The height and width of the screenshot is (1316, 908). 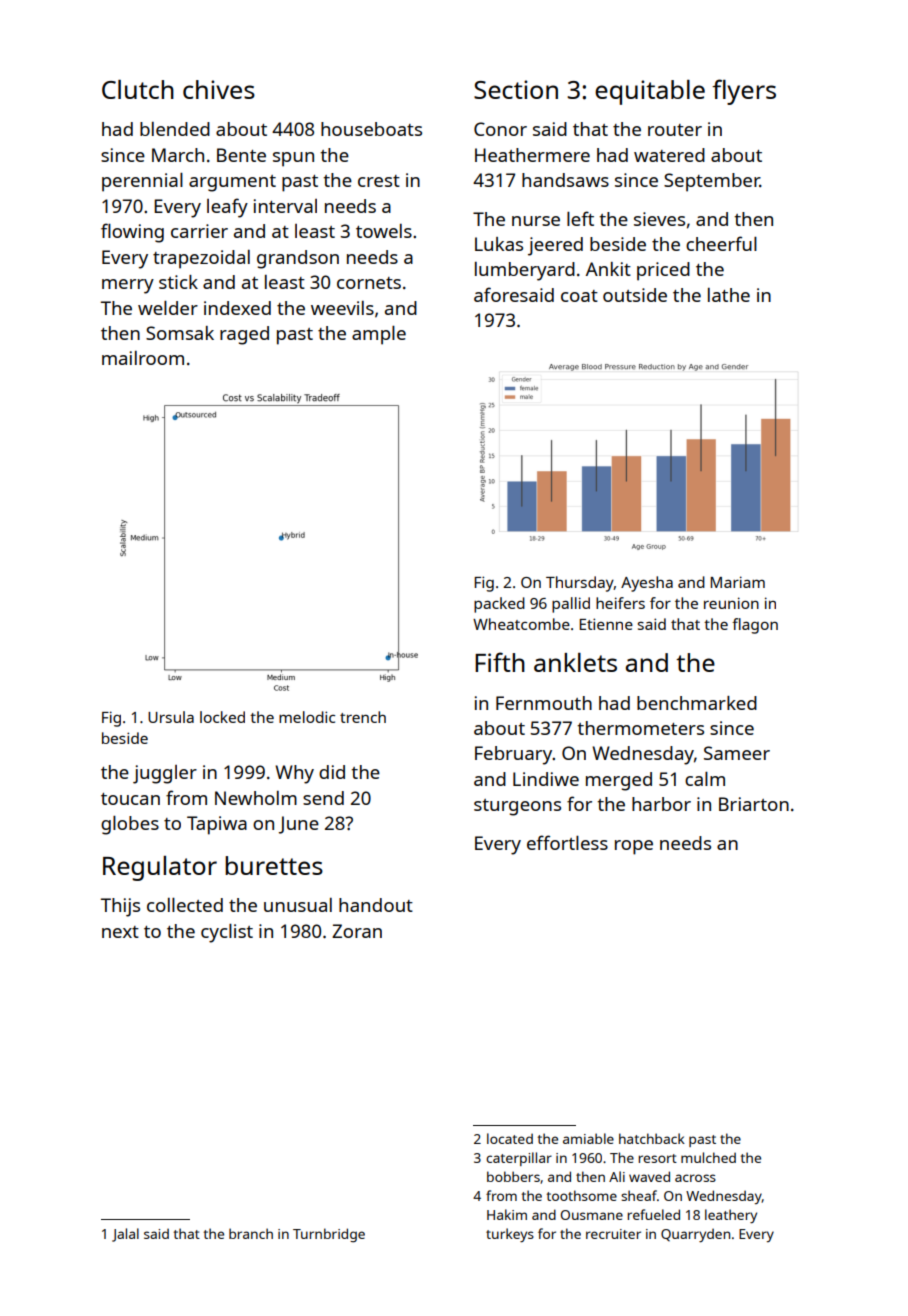 I want to click on next, so click(x=120, y=932).
